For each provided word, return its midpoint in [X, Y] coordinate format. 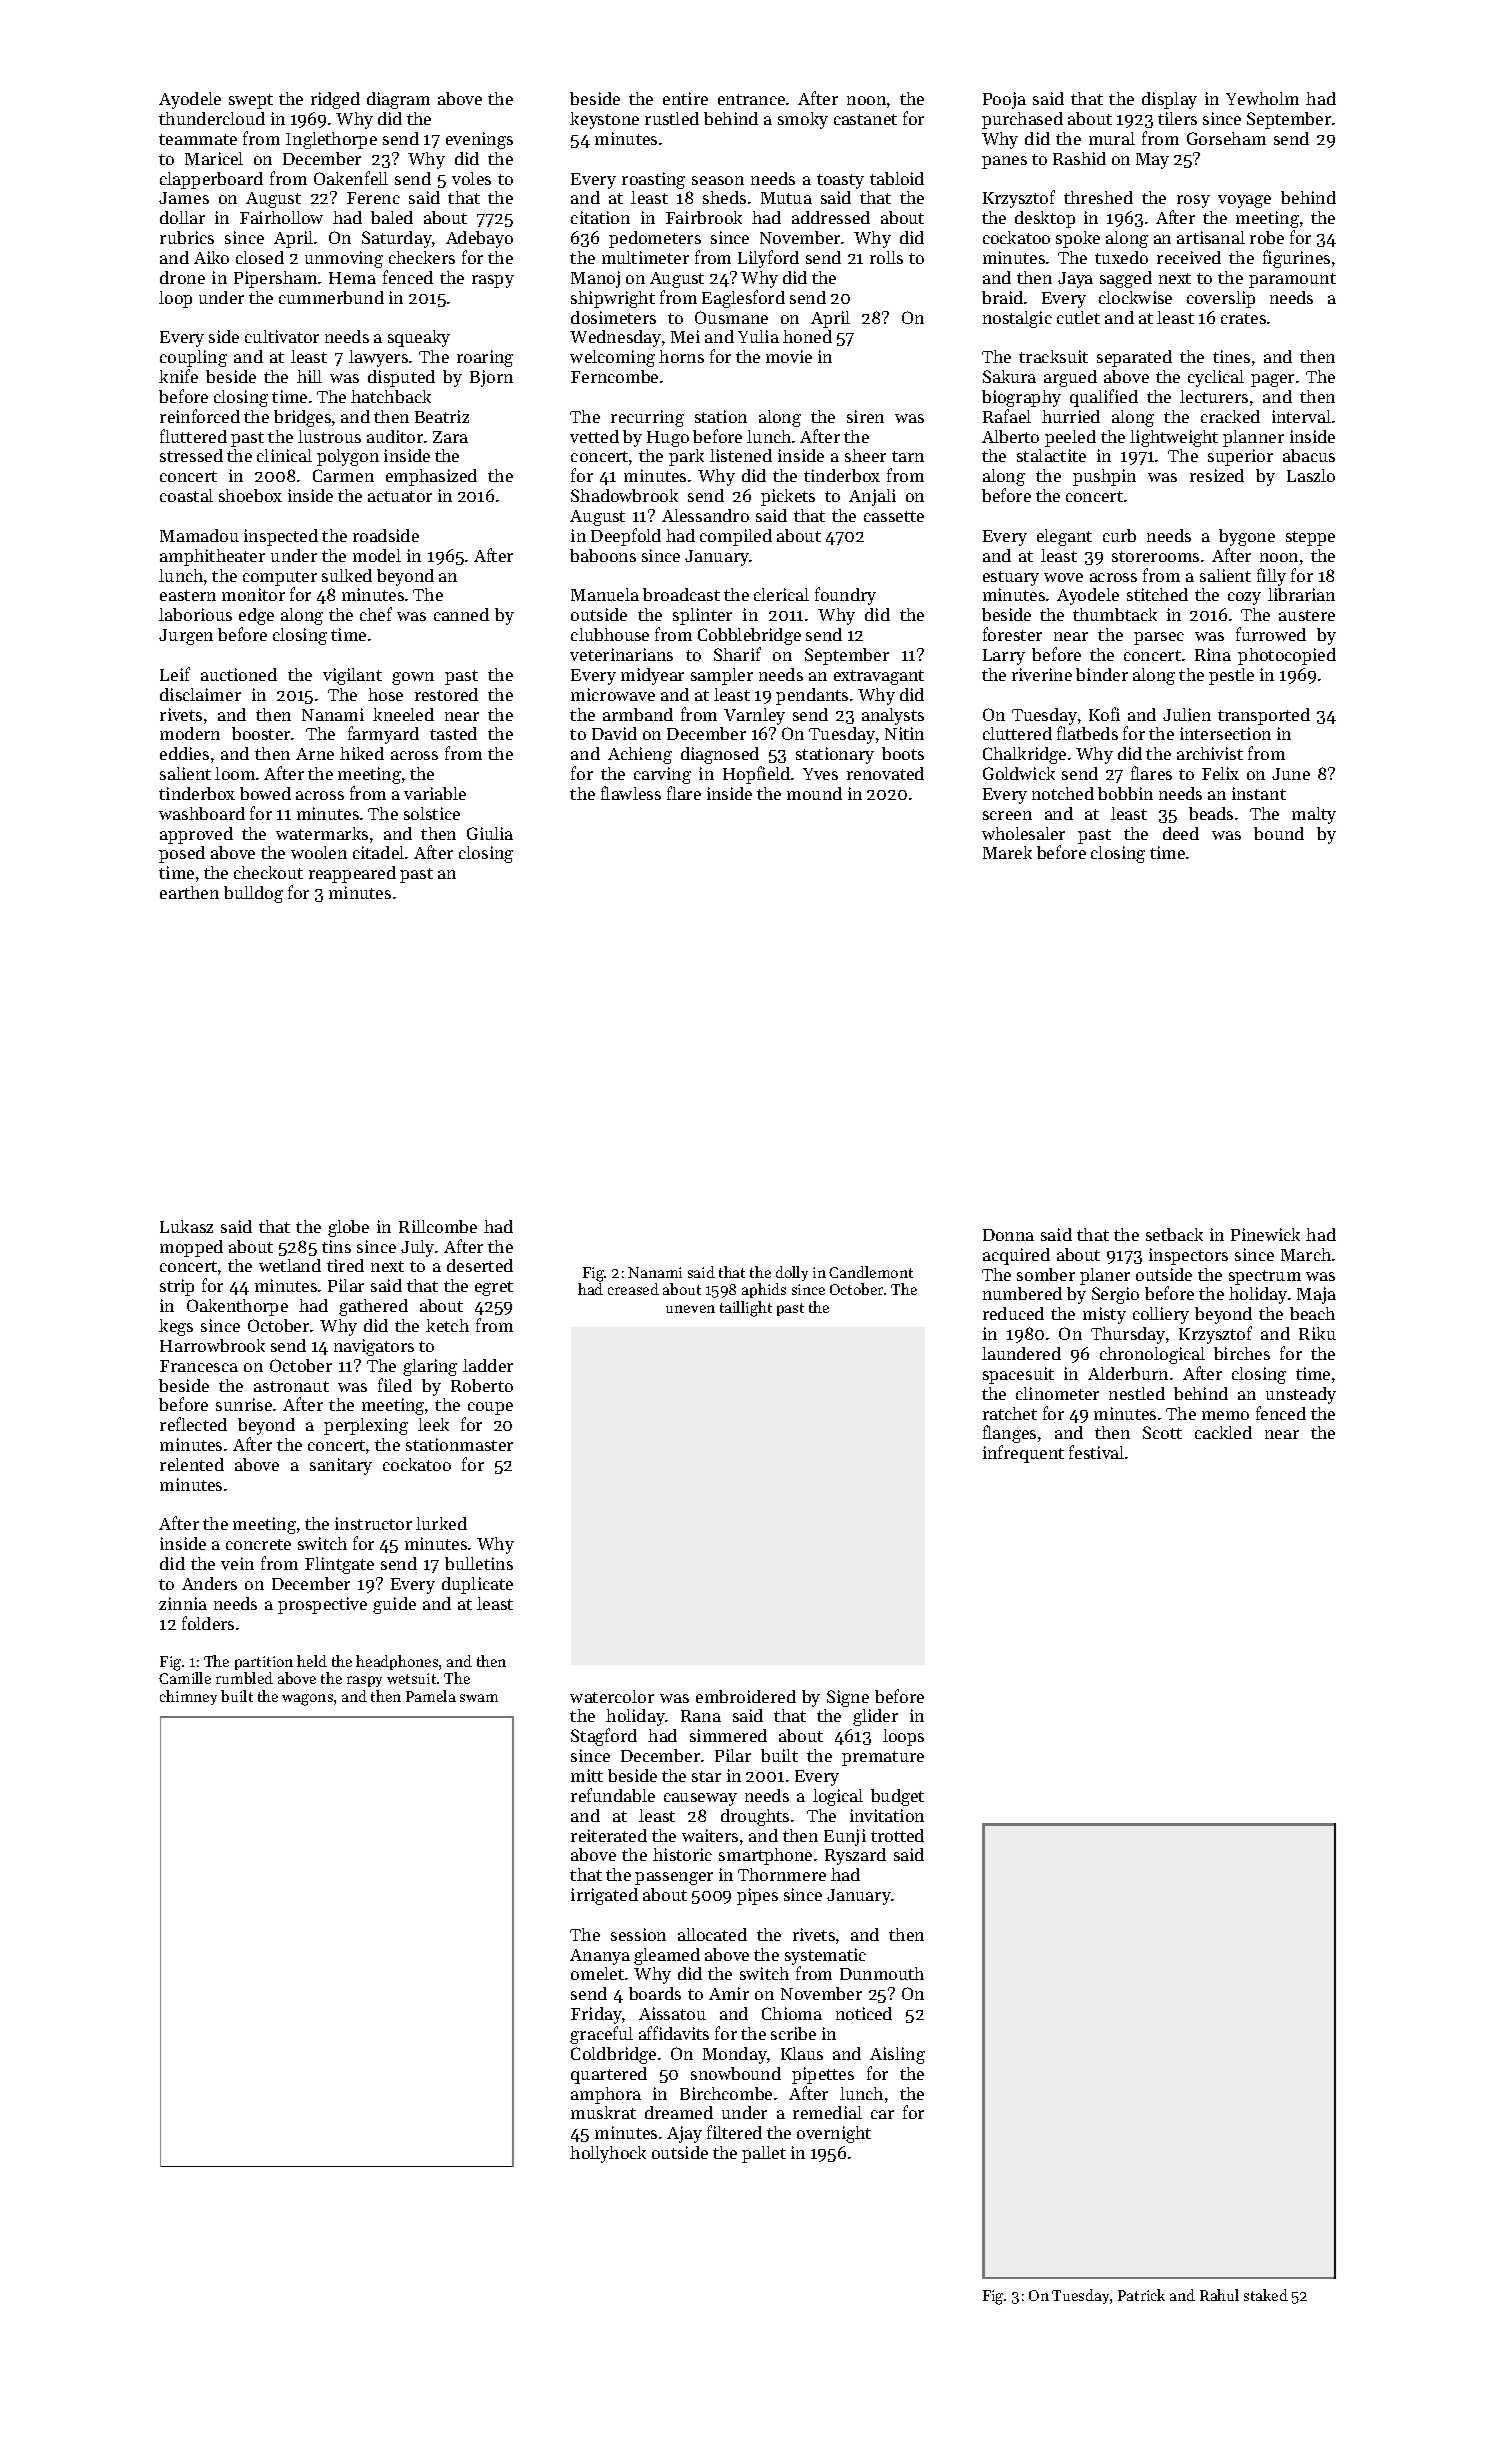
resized [1217, 475]
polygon [348, 457]
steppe [1310, 538]
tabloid [897, 178]
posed [182, 854]
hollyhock [608, 2154]
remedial [827, 2112]
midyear [652, 676]
